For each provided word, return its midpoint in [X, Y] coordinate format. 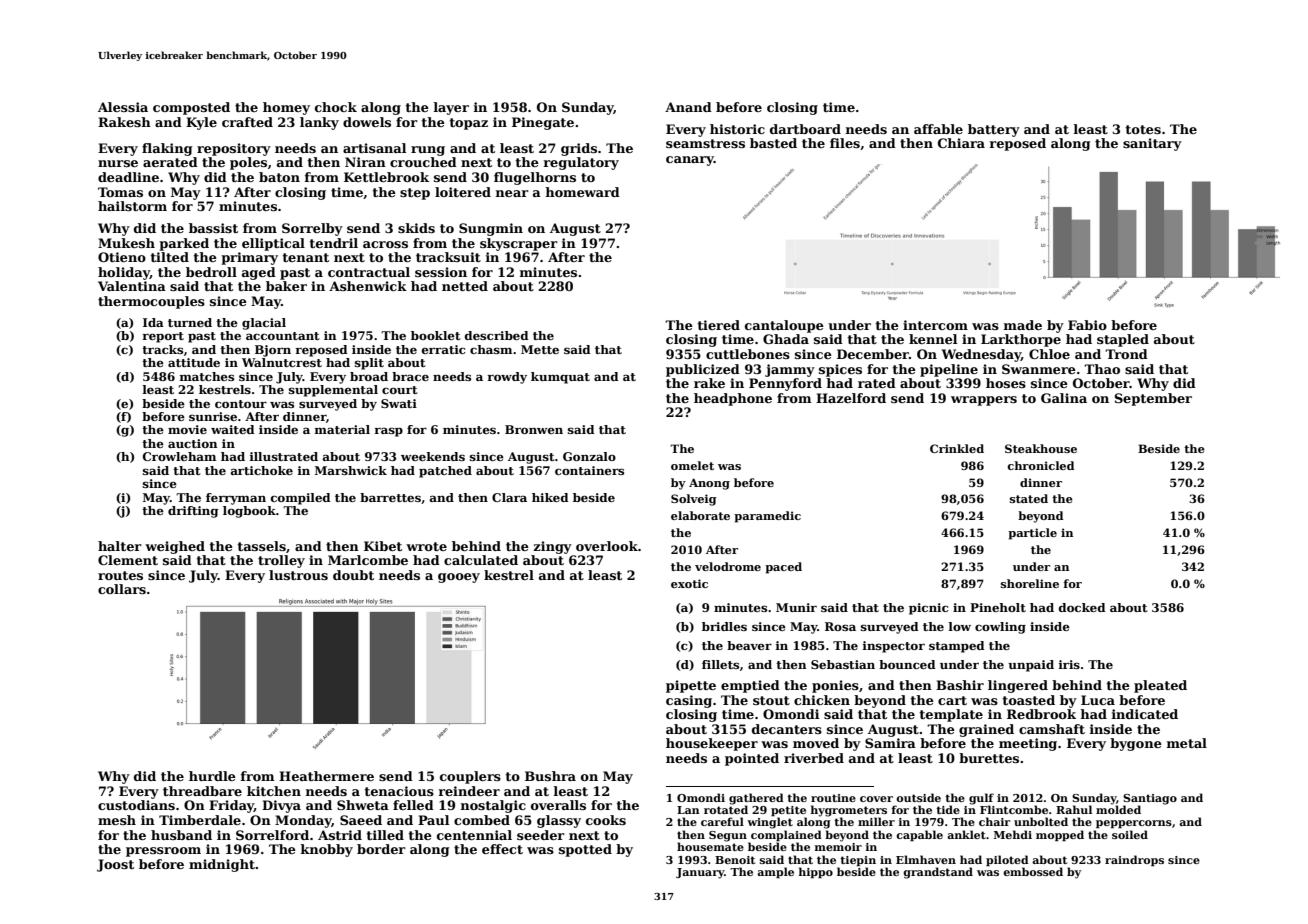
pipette [691, 686]
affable [938, 129]
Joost [115, 865]
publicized [703, 370]
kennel [933, 339]
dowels [367, 122]
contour [241, 404]
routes [120, 575]
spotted [585, 850]
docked [1082, 607]
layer [451, 108]
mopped [1060, 835]
